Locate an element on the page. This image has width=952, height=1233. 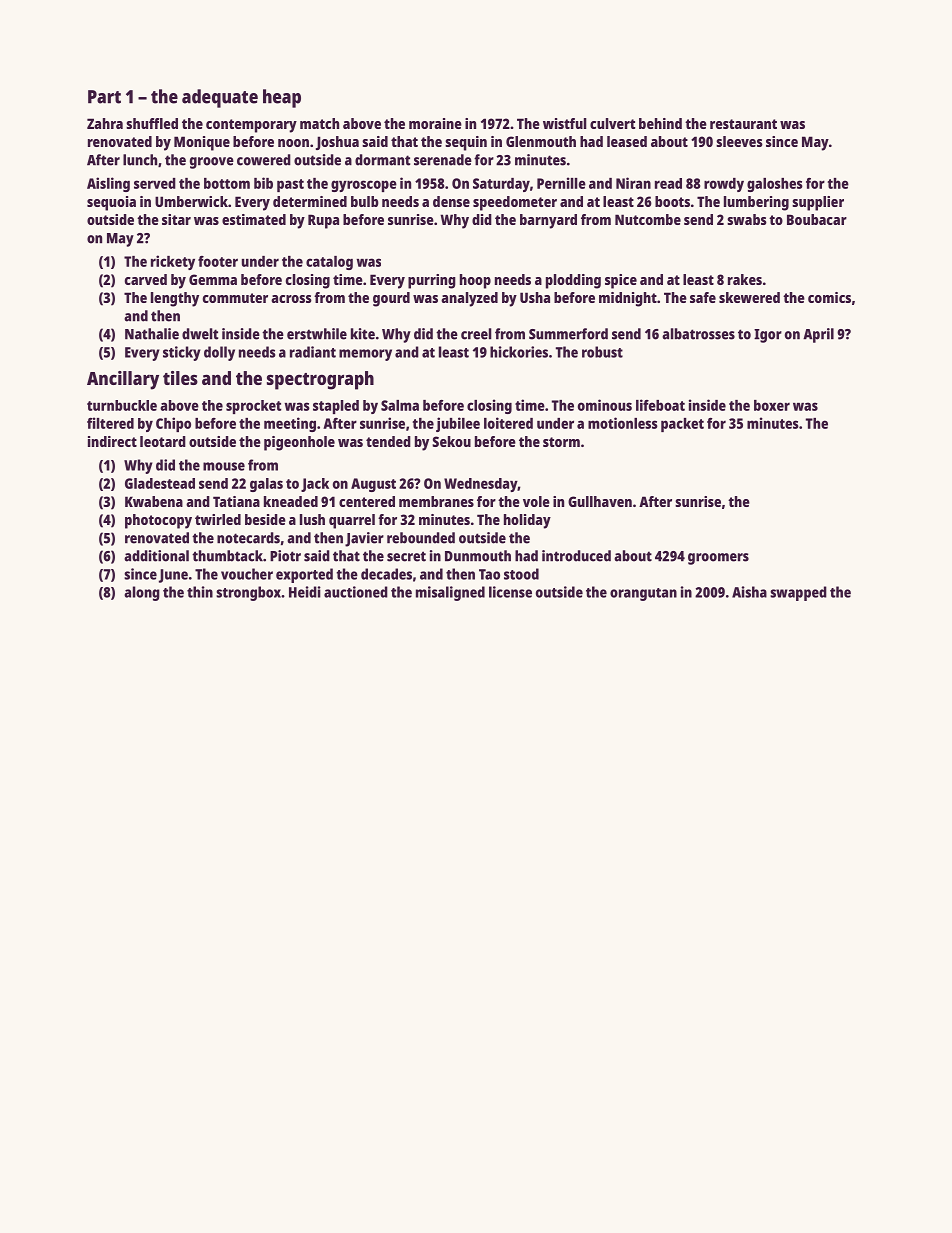
restaurant is located at coordinates (743, 124).
